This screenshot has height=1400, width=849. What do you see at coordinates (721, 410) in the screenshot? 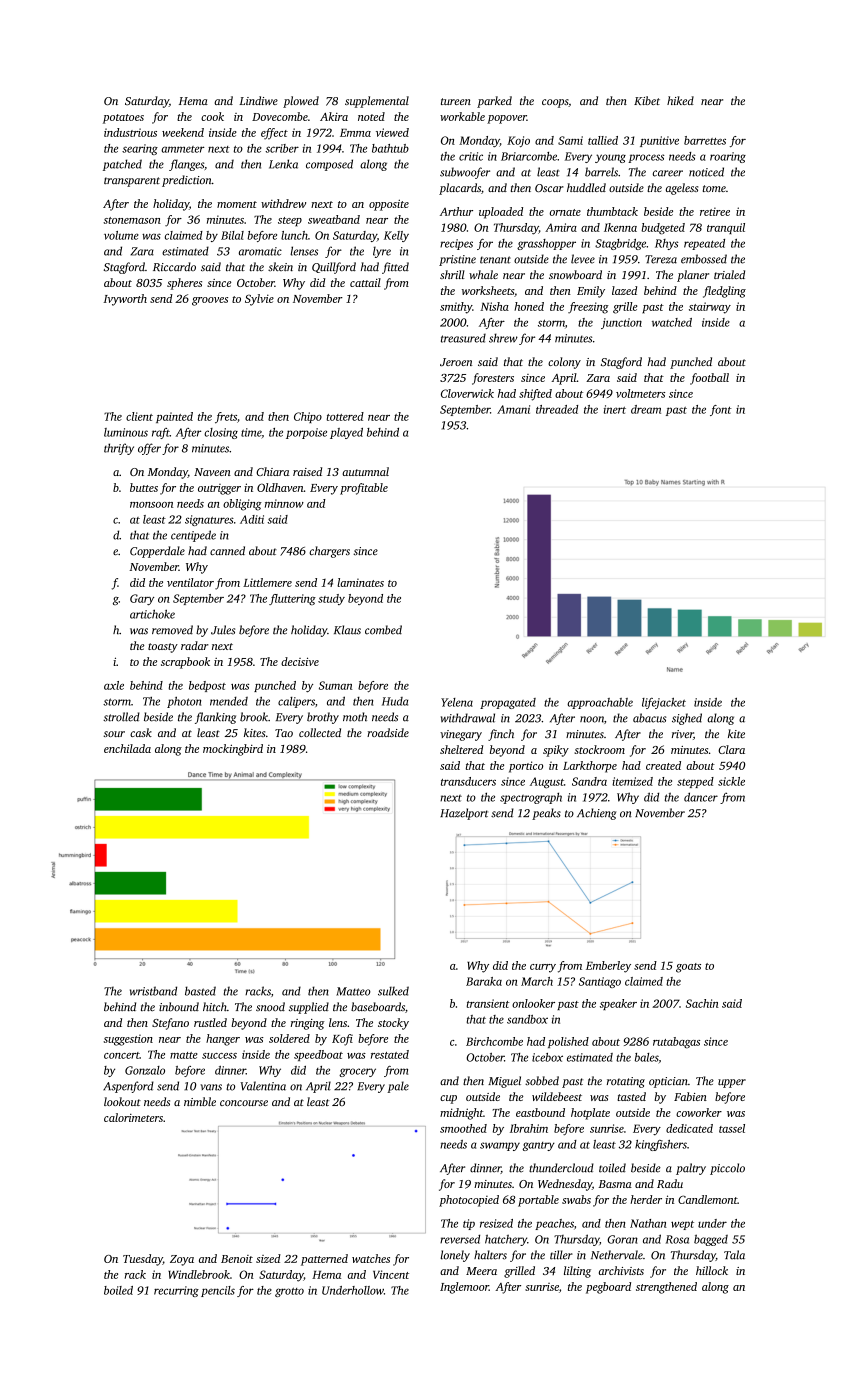
I see `font` at bounding box center [721, 410].
